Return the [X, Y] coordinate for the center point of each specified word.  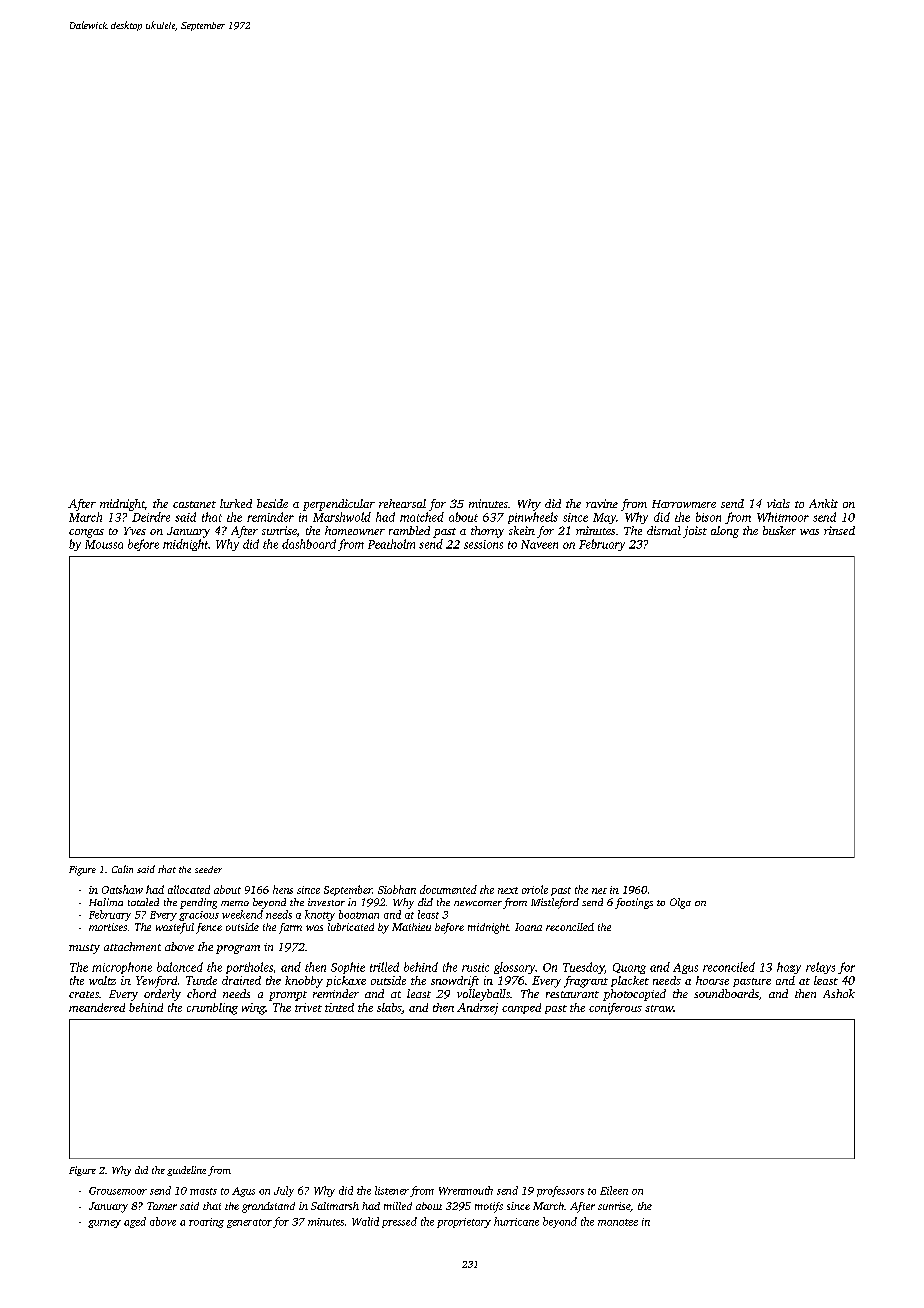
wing [253, 1009]
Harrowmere [684, 504]
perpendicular [339, 505]
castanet [194, 504]
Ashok [839, 993]
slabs [389, 1007]
